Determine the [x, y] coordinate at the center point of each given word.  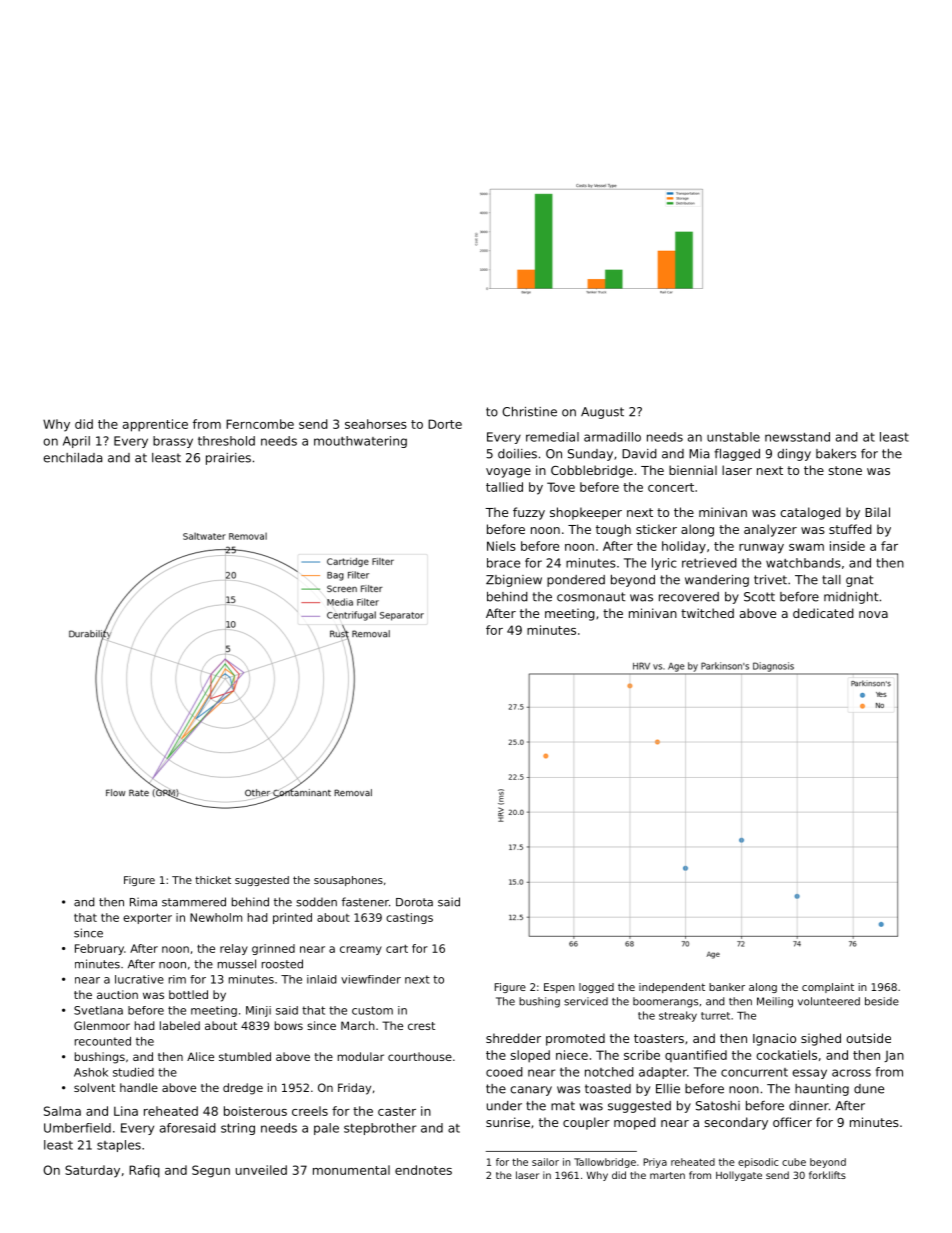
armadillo [612, 437]
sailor [545, 1162]
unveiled [261, 1170]
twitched [707, 613]
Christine [529, 412]
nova [873, 614]
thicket [213, 880]
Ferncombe [260, 424]
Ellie [668, 1089]
